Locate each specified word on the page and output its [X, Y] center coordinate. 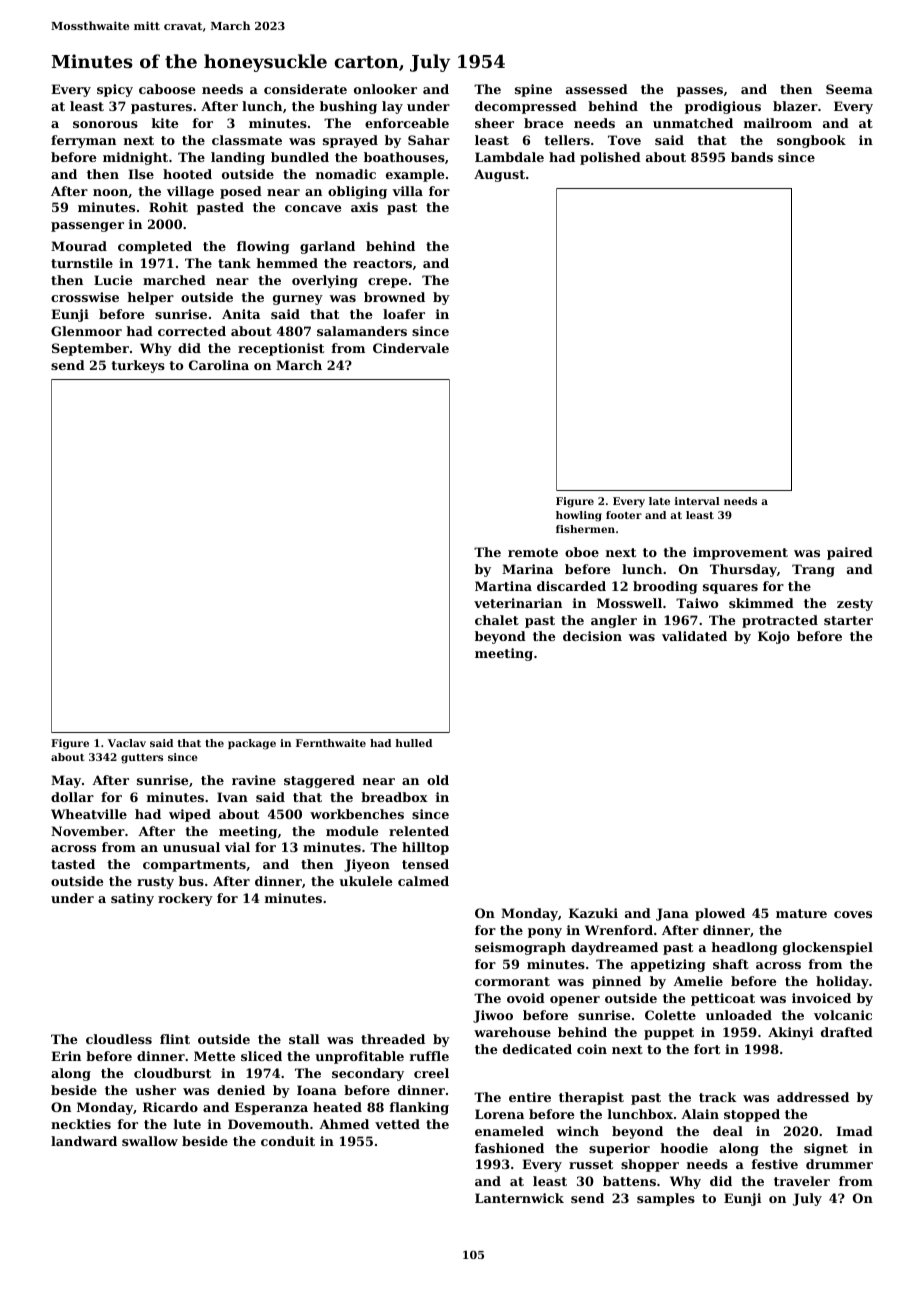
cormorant [512, 981]
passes [700, 92]
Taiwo [697, 603]
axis [364, 207]
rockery [185, 899]
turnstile [82, 263]
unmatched [693, 123]
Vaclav [127, 743]
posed [241, 192]
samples [666, 1199]
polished [610, 158]
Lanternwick [519, 1198]
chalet [497, 620]
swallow [150, 1141]
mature [801, 913]
